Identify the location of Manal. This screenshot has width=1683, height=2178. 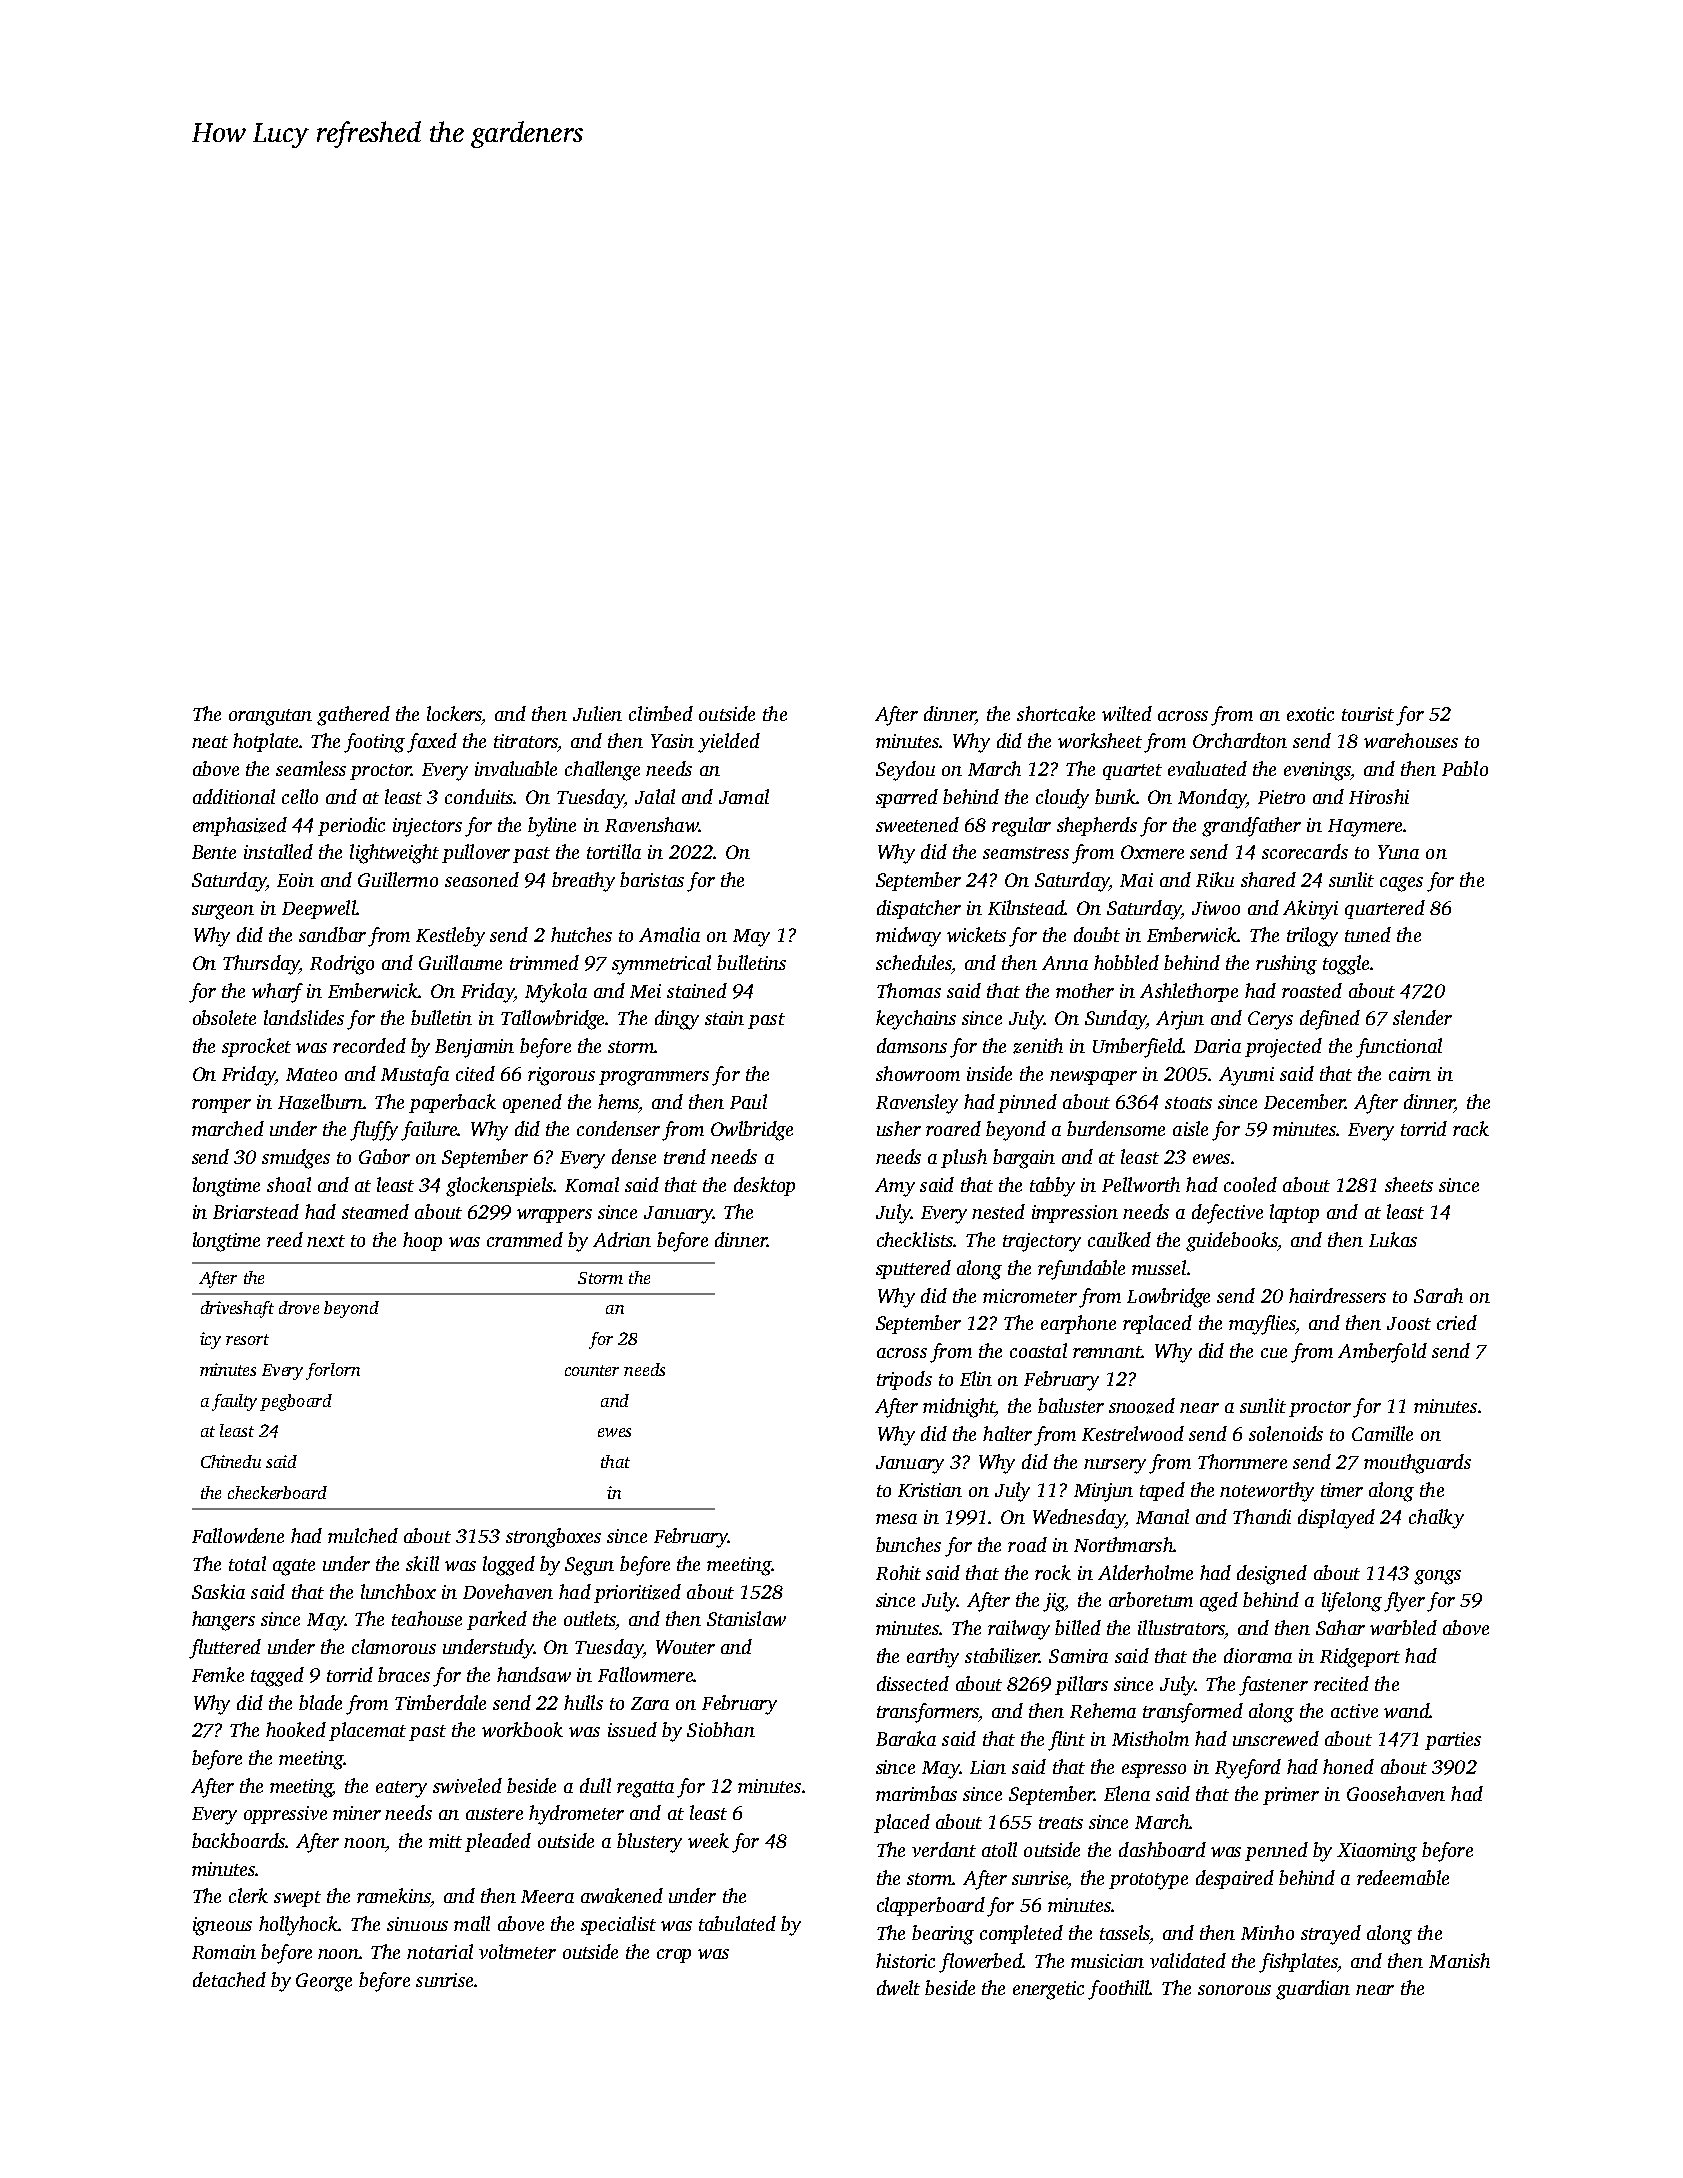
(1162, 1516).
